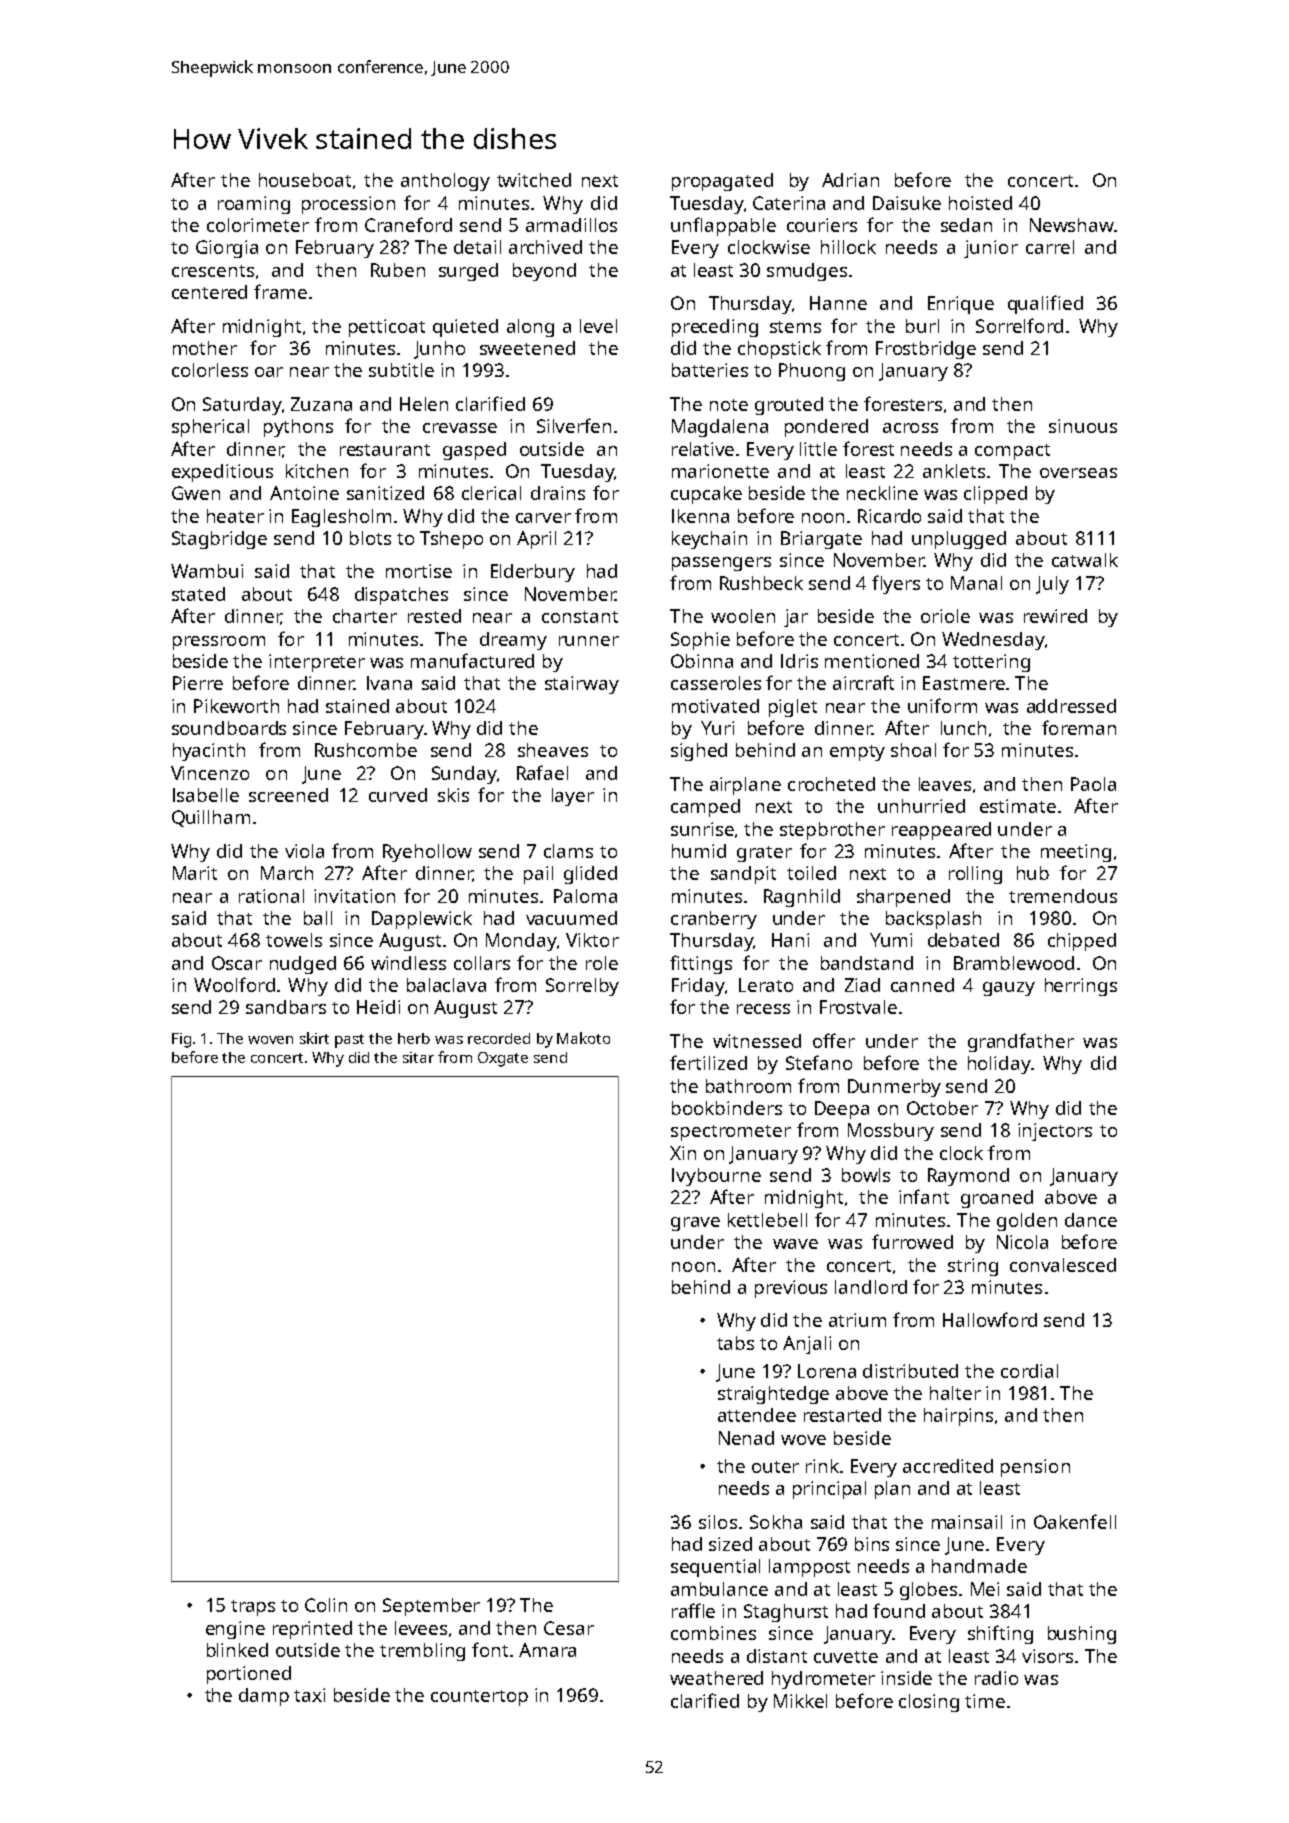  What do you see at coordinates (858, 1007) in the screenshot?
I see `Frostvale` at bounding box center [858, 1007].
